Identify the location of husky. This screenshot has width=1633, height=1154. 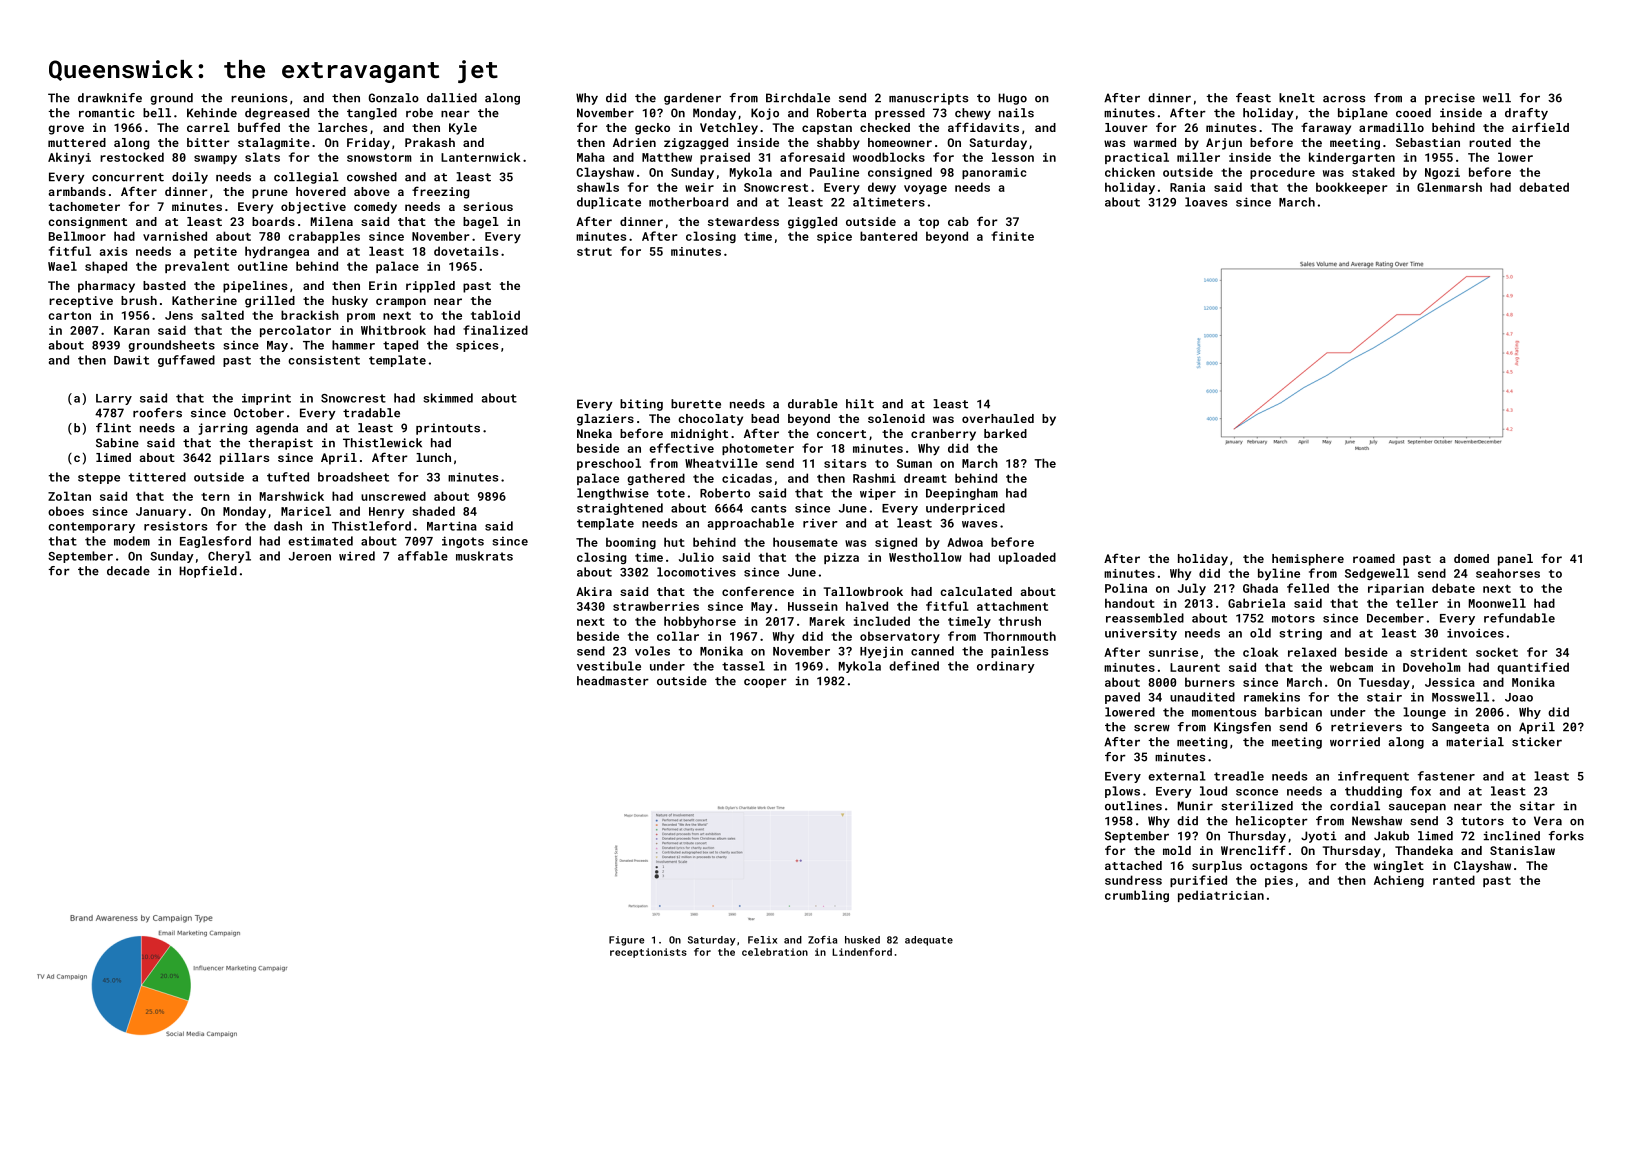
(350, 302).
